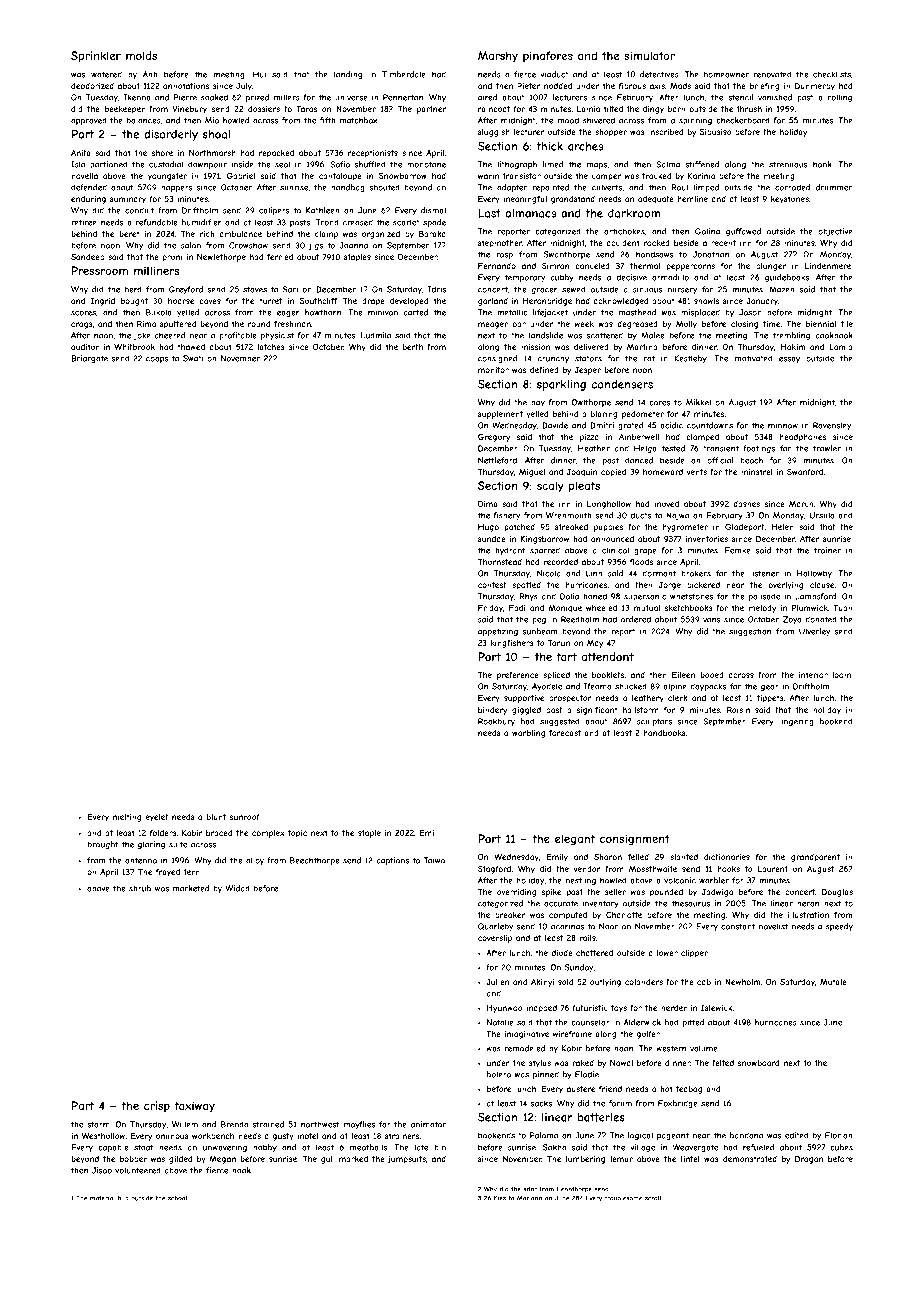 The width and height of the screenshot is (924, 1308). What do you see at coordinates (649, 55) in the screenshot?
I see `simulator` at bounding box center [649, 55].
